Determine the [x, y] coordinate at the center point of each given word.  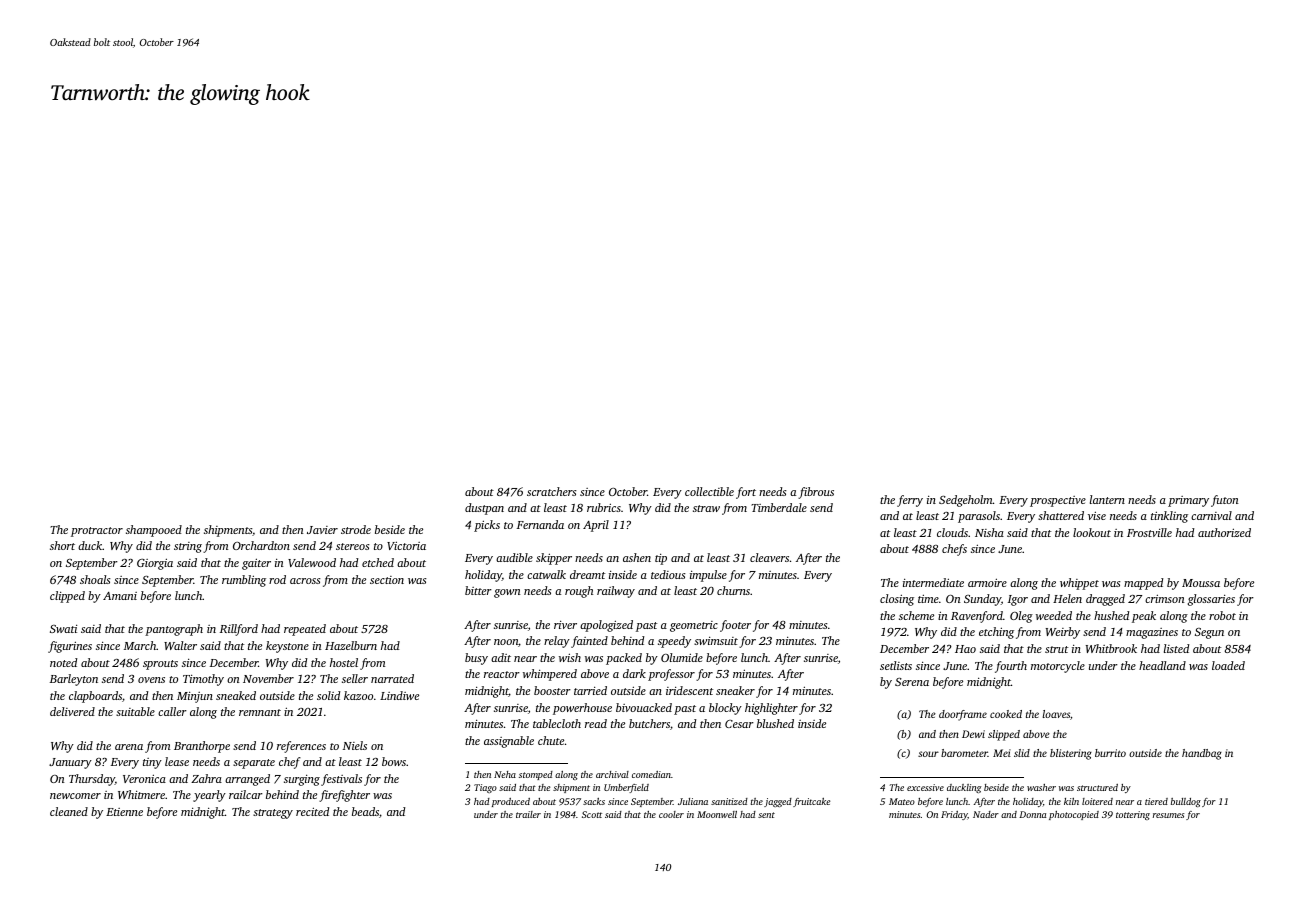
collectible [709, 491]
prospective [1058, 501]
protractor [97, 532]
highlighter [771, 709]
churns [733, 590]
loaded [1228, 665]
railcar [246, 794]
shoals [95, 579]
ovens [151, 680]
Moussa [1201, 583]
